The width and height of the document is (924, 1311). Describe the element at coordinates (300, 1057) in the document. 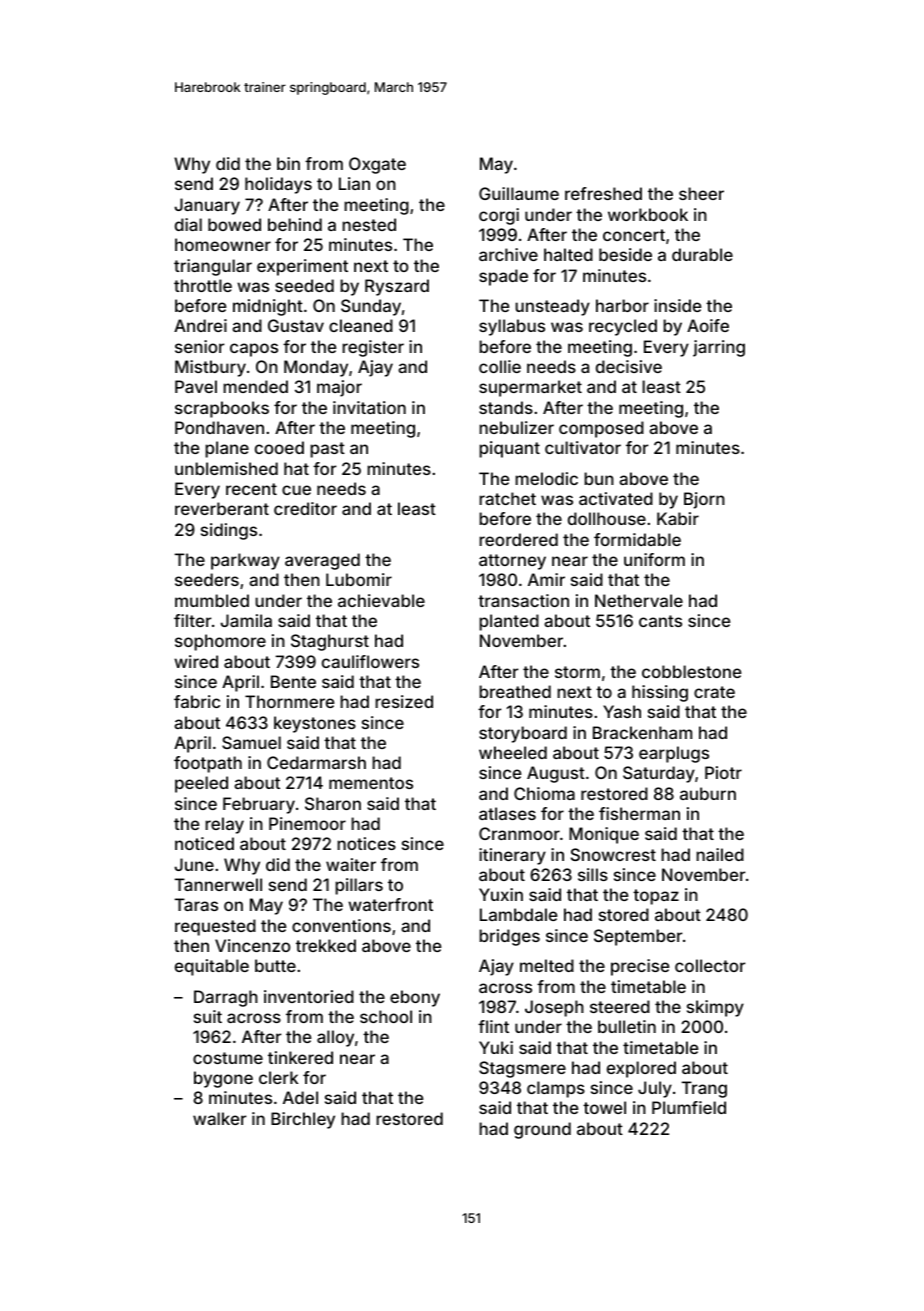

I see `tinkered` at that location.
